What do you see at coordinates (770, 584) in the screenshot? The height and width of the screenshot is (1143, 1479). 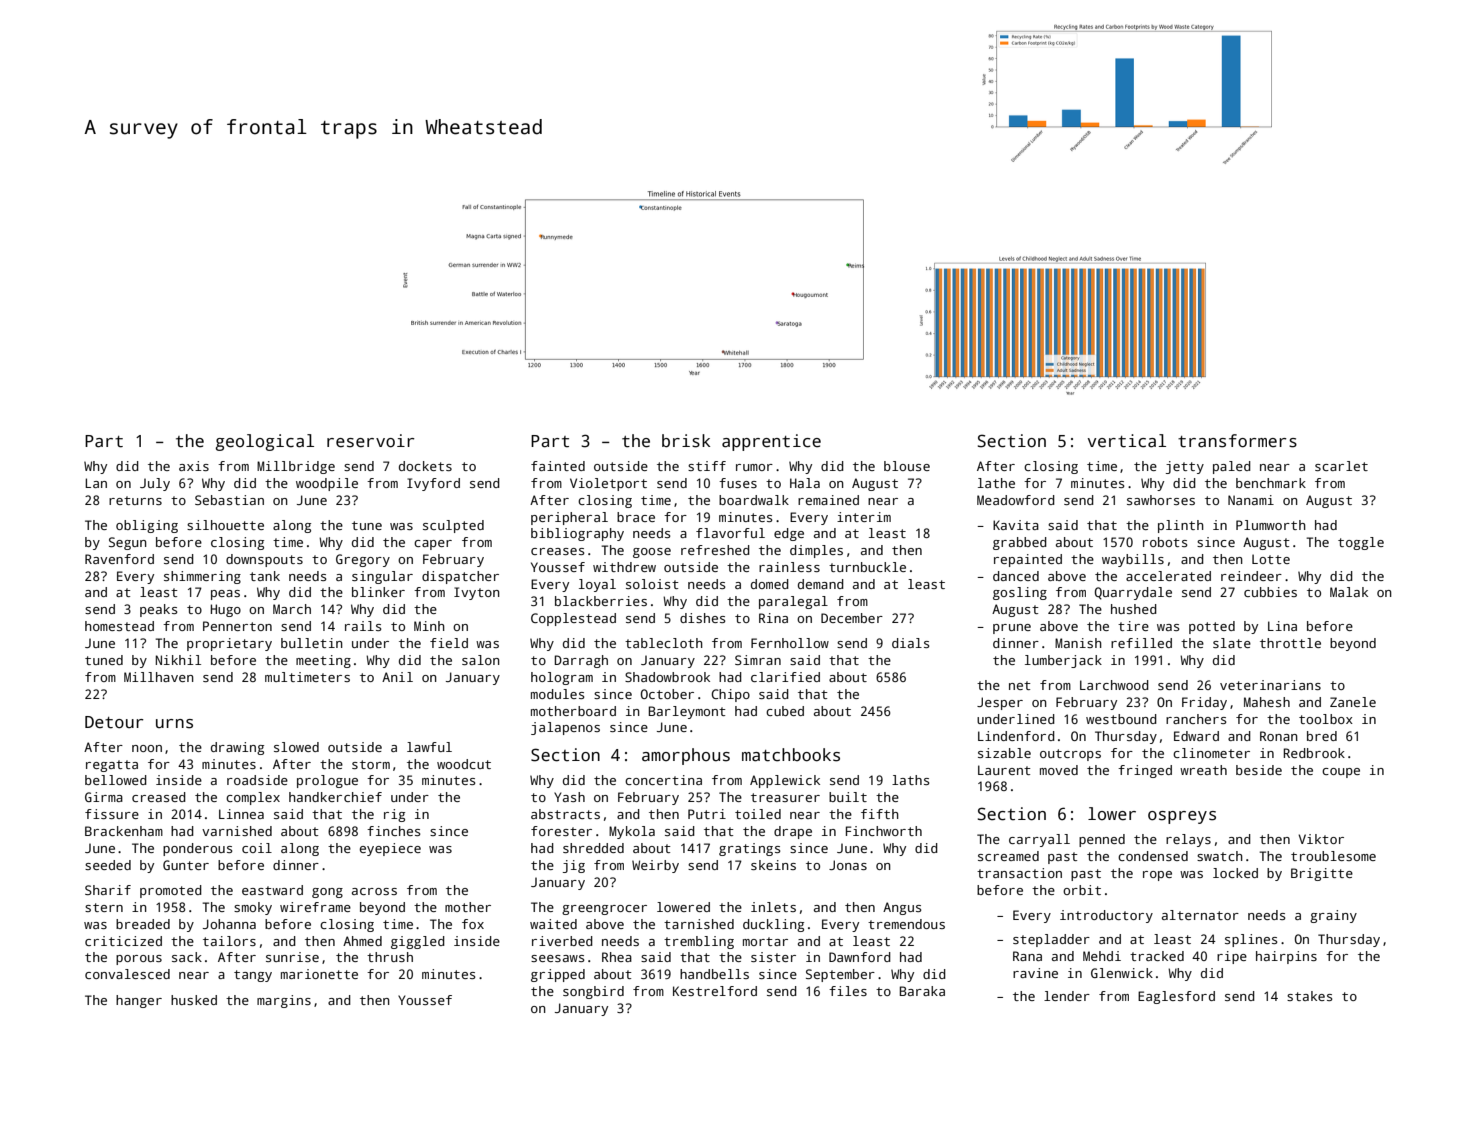 I see `domed` at bounding box center [770, 584].
